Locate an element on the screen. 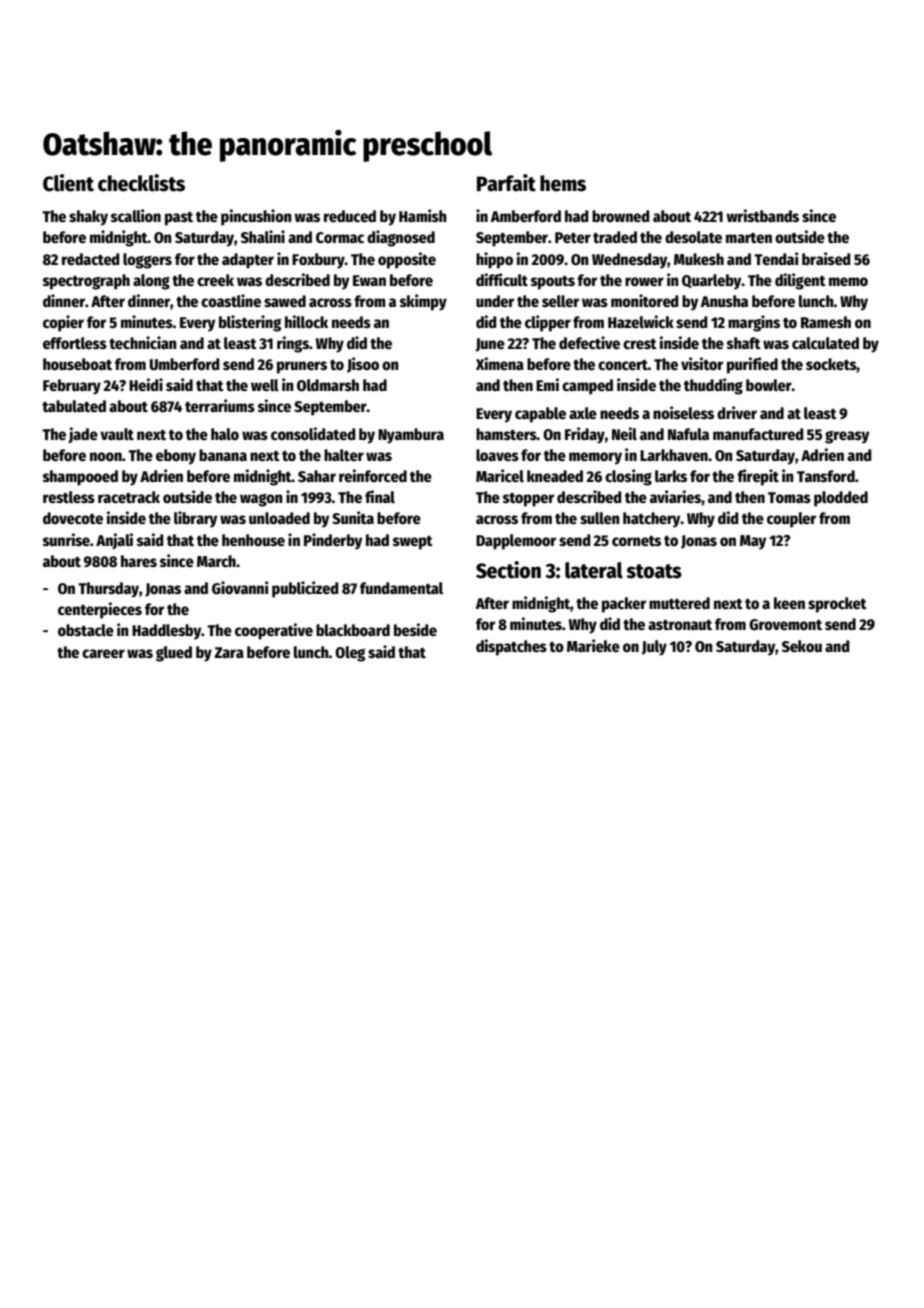 This screenshot has height=1308, width=924. copier is located at coordinates (63, 323).
